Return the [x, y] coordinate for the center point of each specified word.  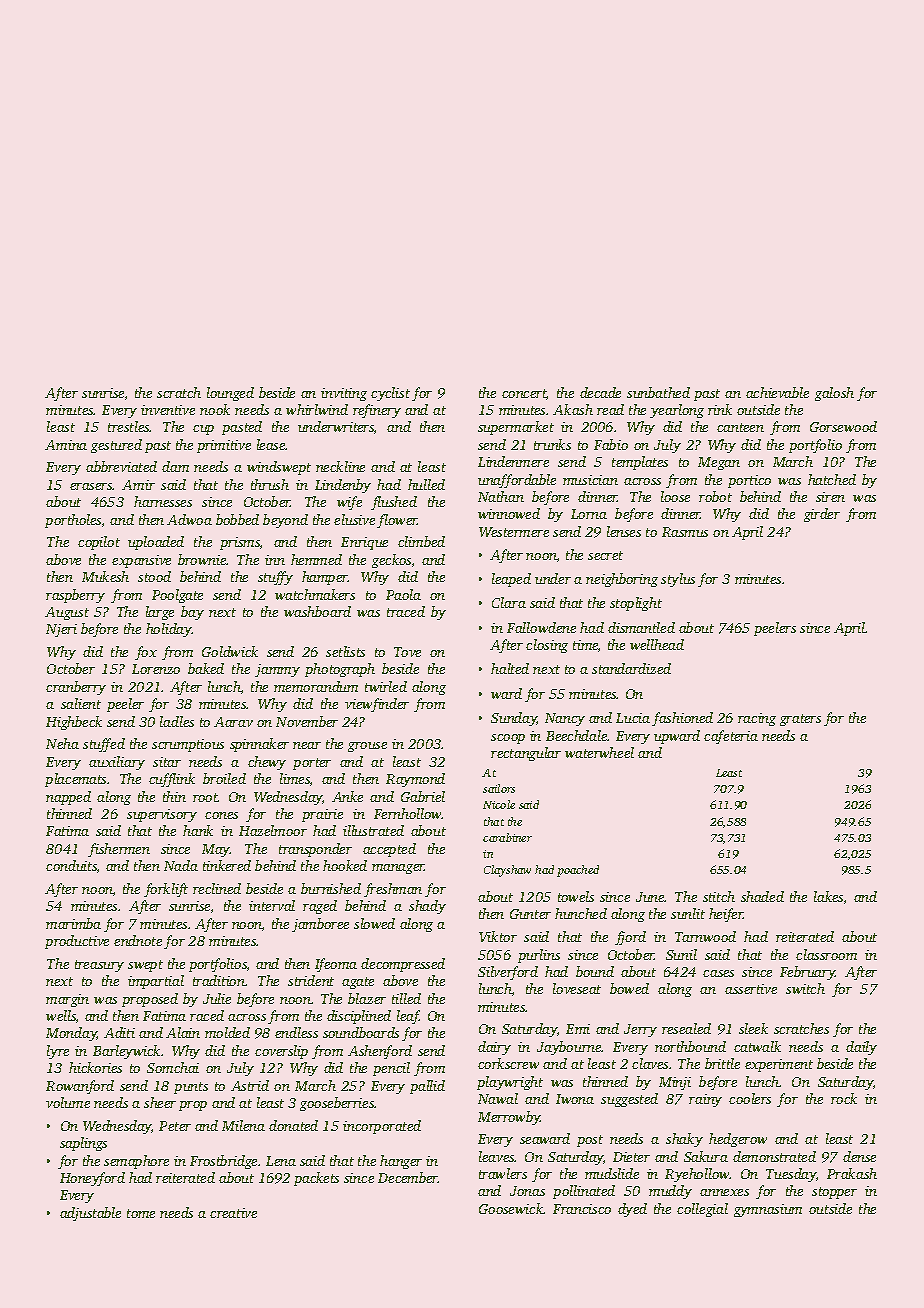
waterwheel [599, 752]
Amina [66, 445]
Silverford [508, 973]
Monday [71, 1034]
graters [800, 720]
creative [233, 1213]
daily [861, 1048]
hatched [832, 479]
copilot [99, 543]
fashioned [682, 719]
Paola [403, 594]
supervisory [162, 815]
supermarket [516, 428]
